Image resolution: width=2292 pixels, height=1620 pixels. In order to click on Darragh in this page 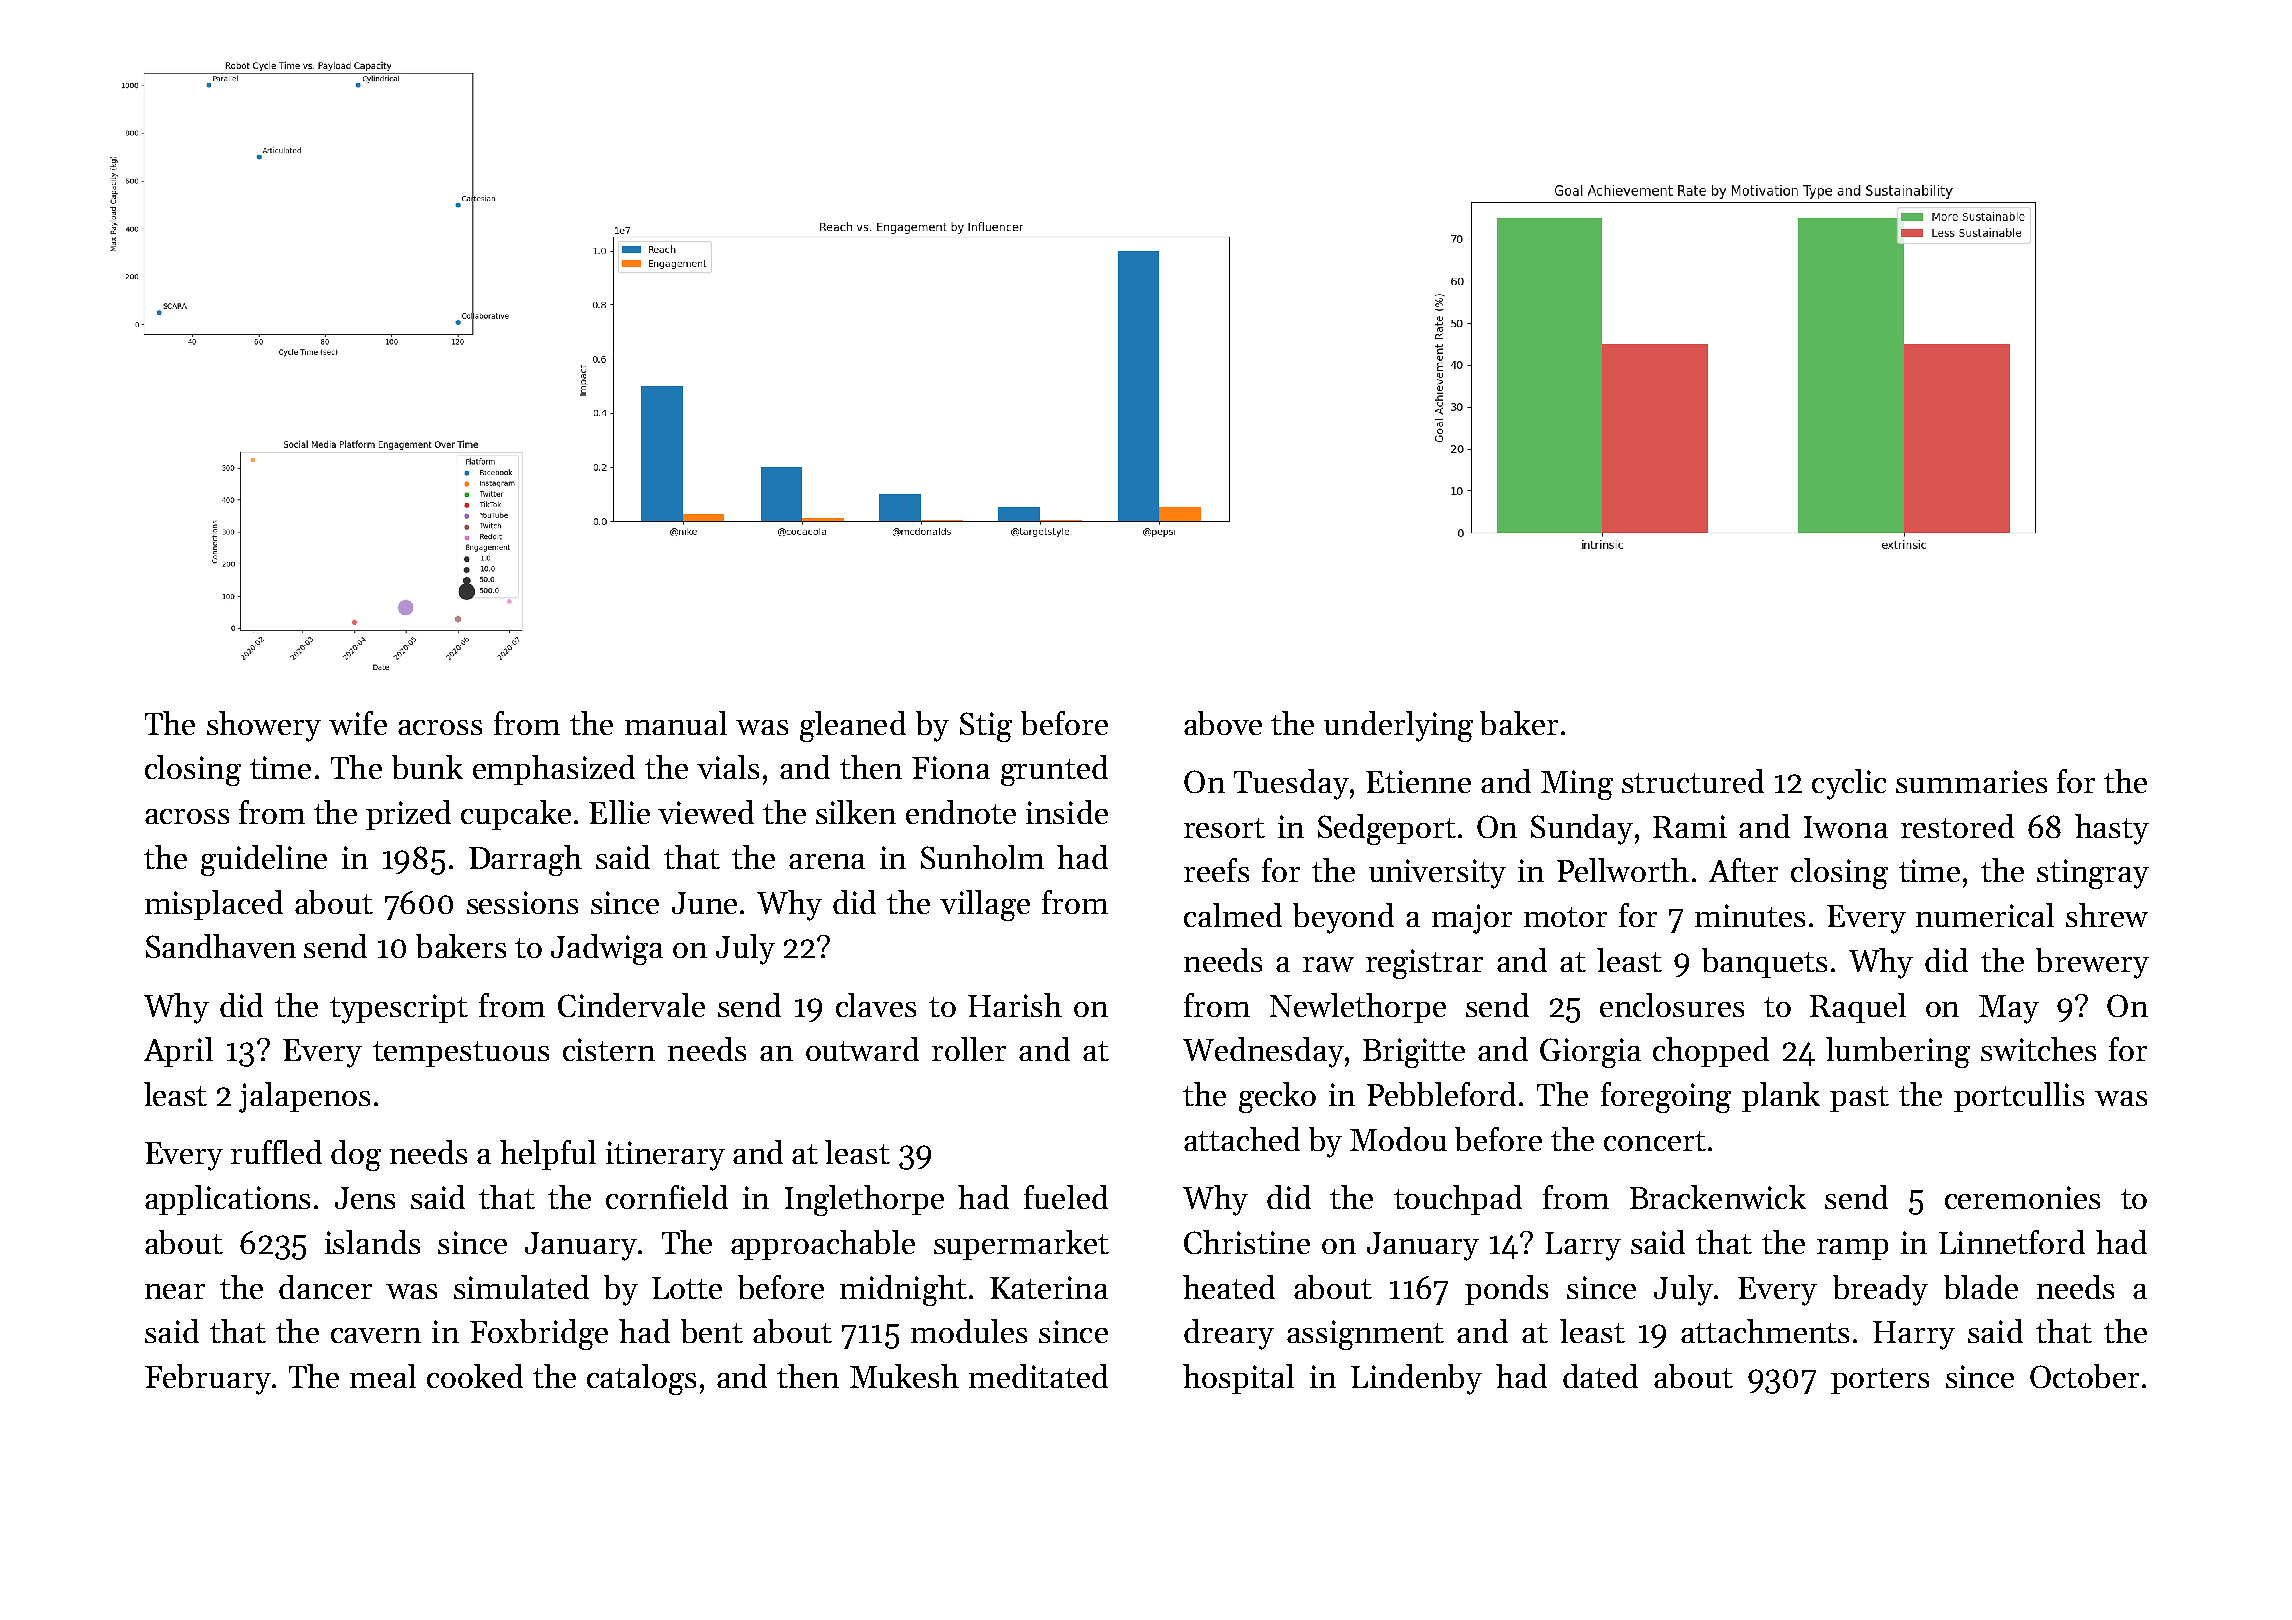, I will do `click(525, 860)`.
